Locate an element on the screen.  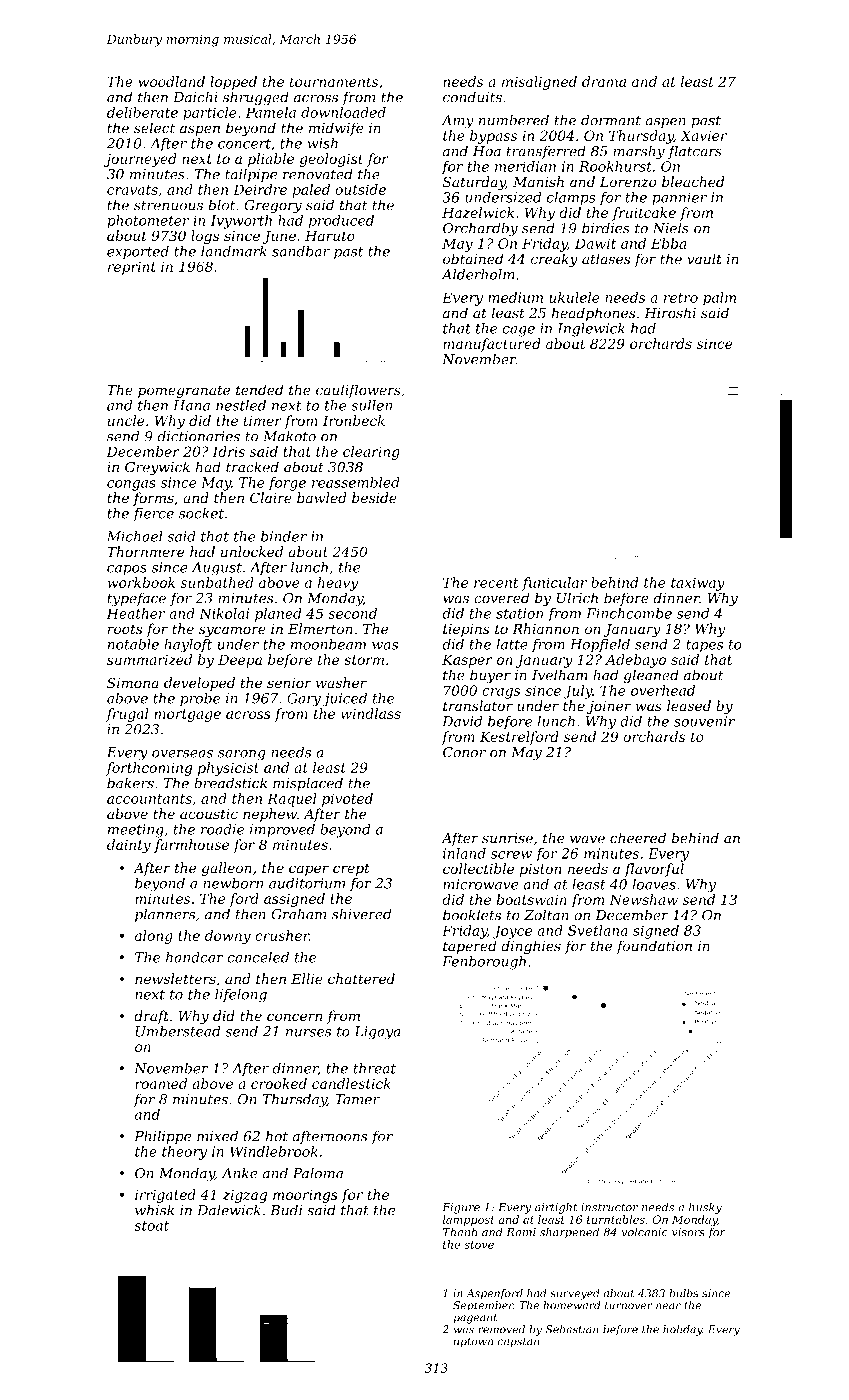
stove is located at coordinates (479, 1245).
